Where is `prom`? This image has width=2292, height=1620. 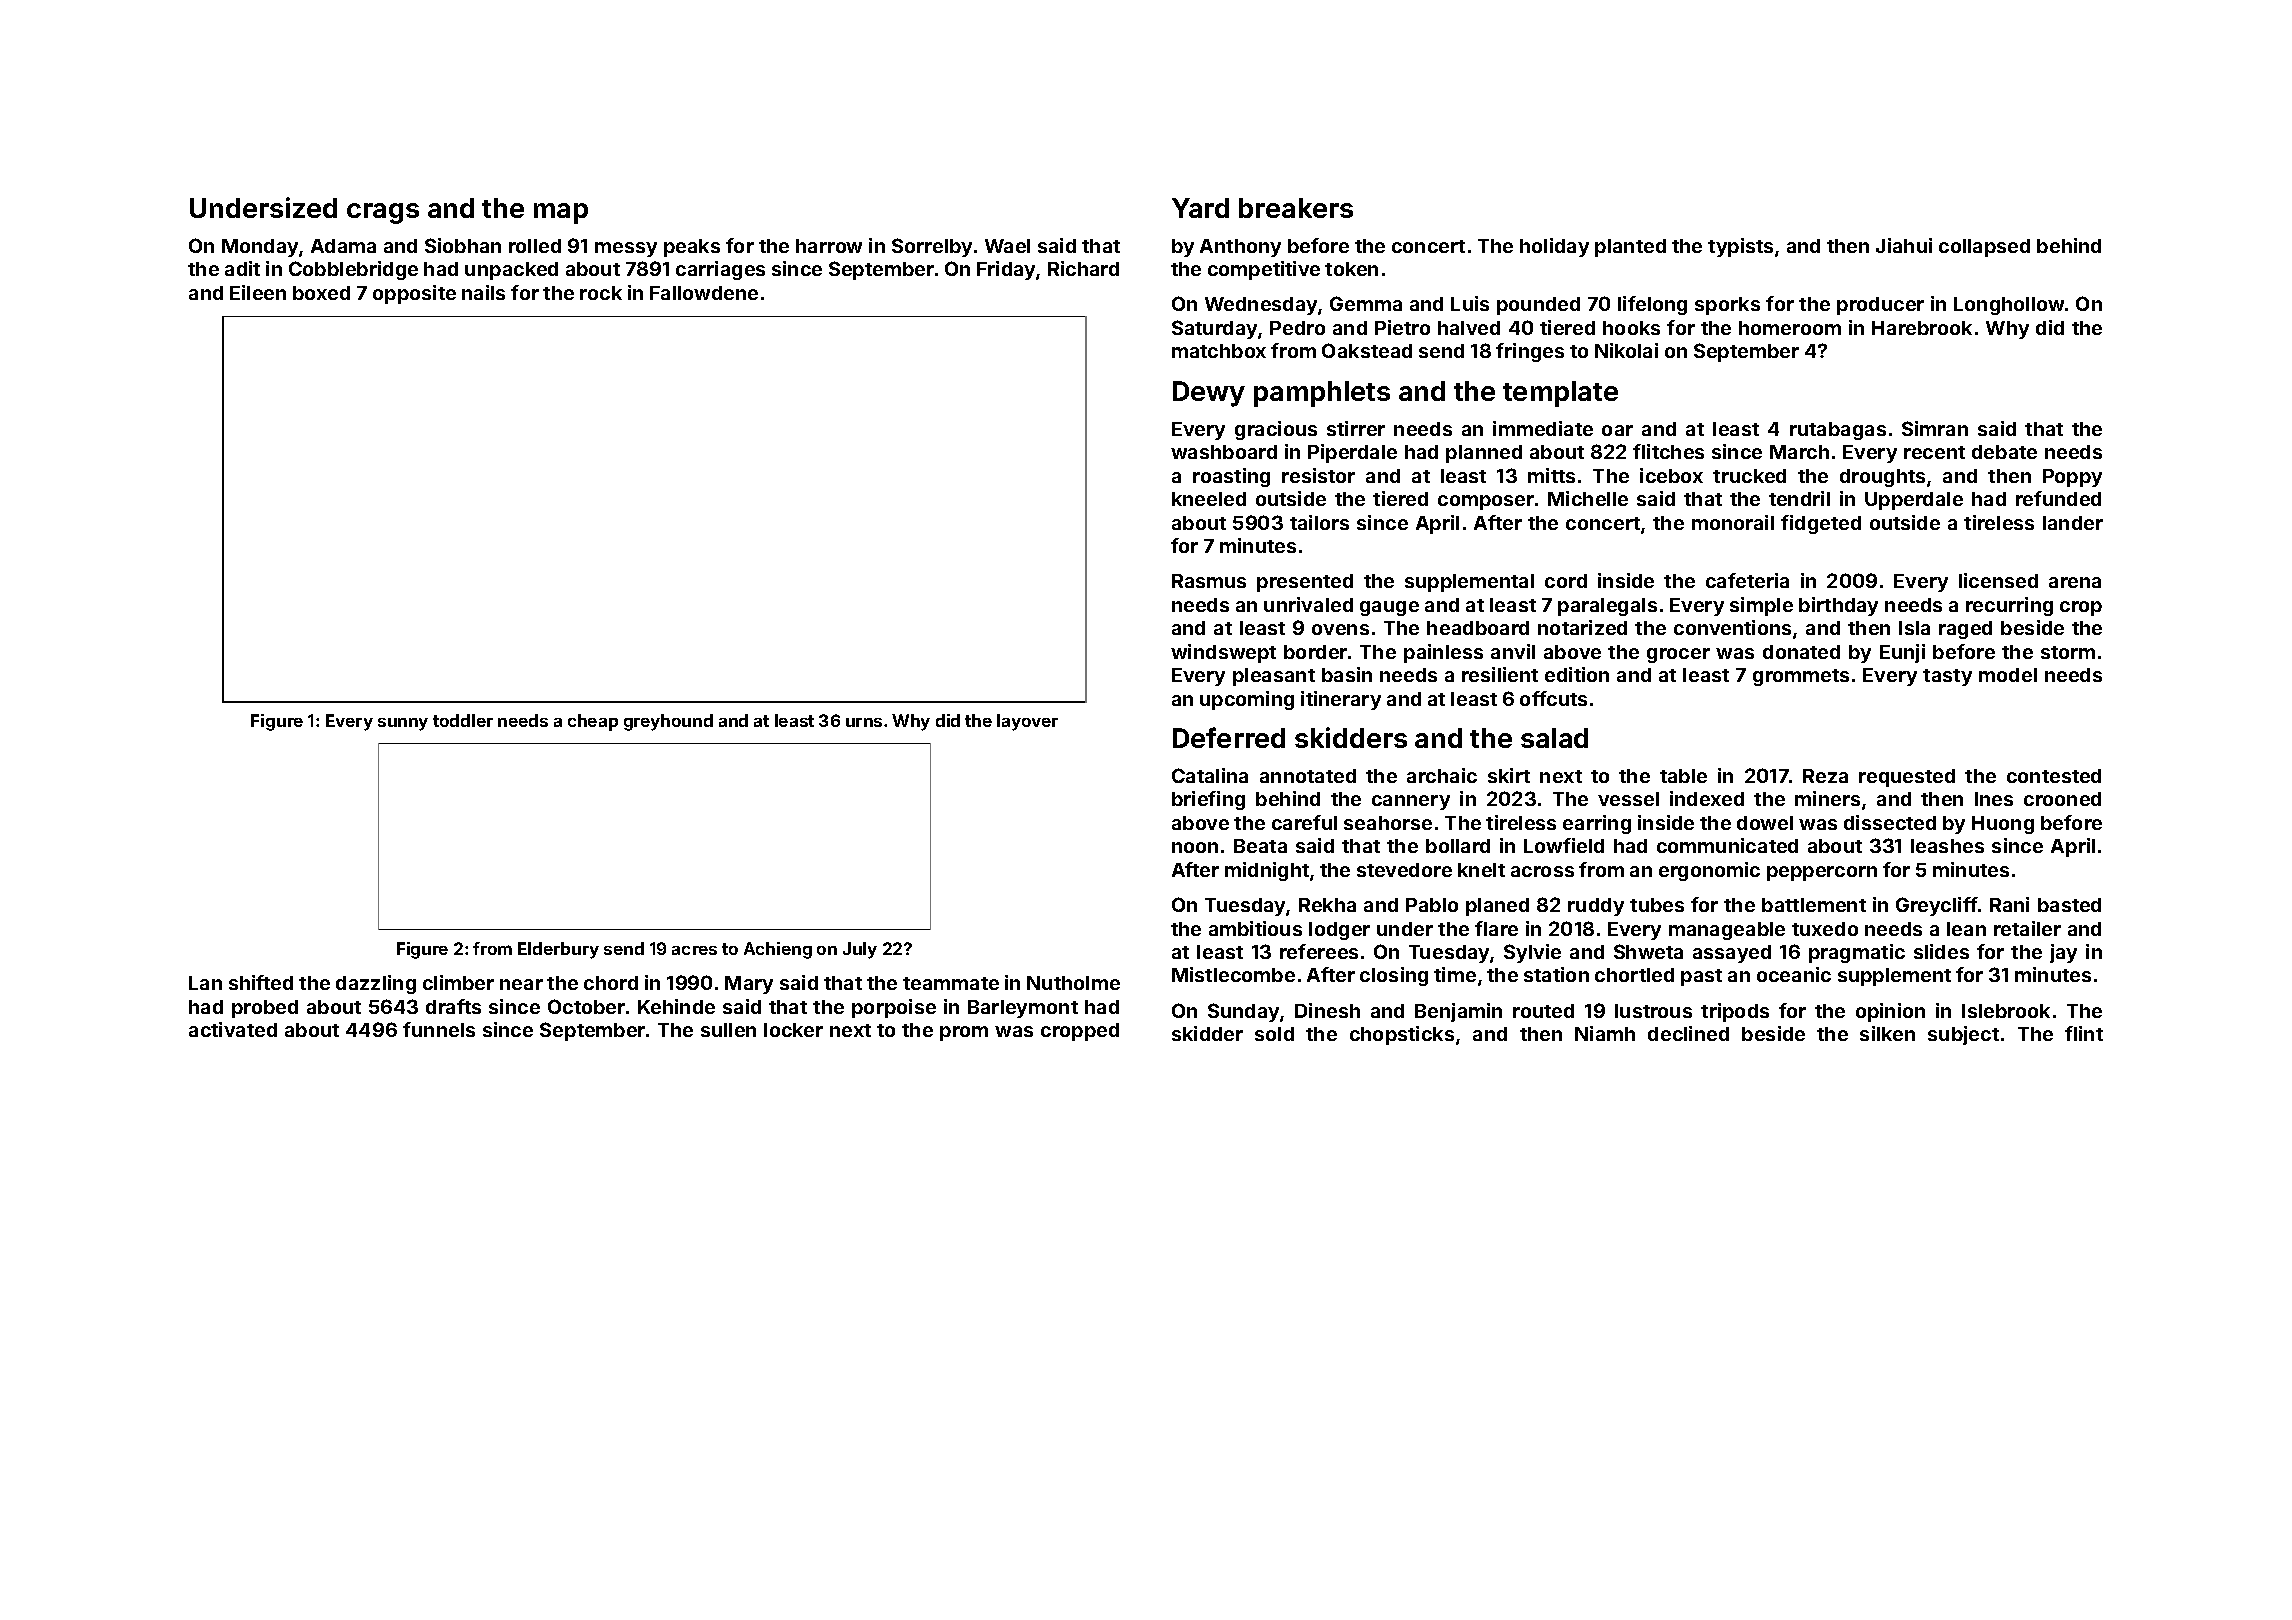
prom is located at coordinates (964, 1033).
